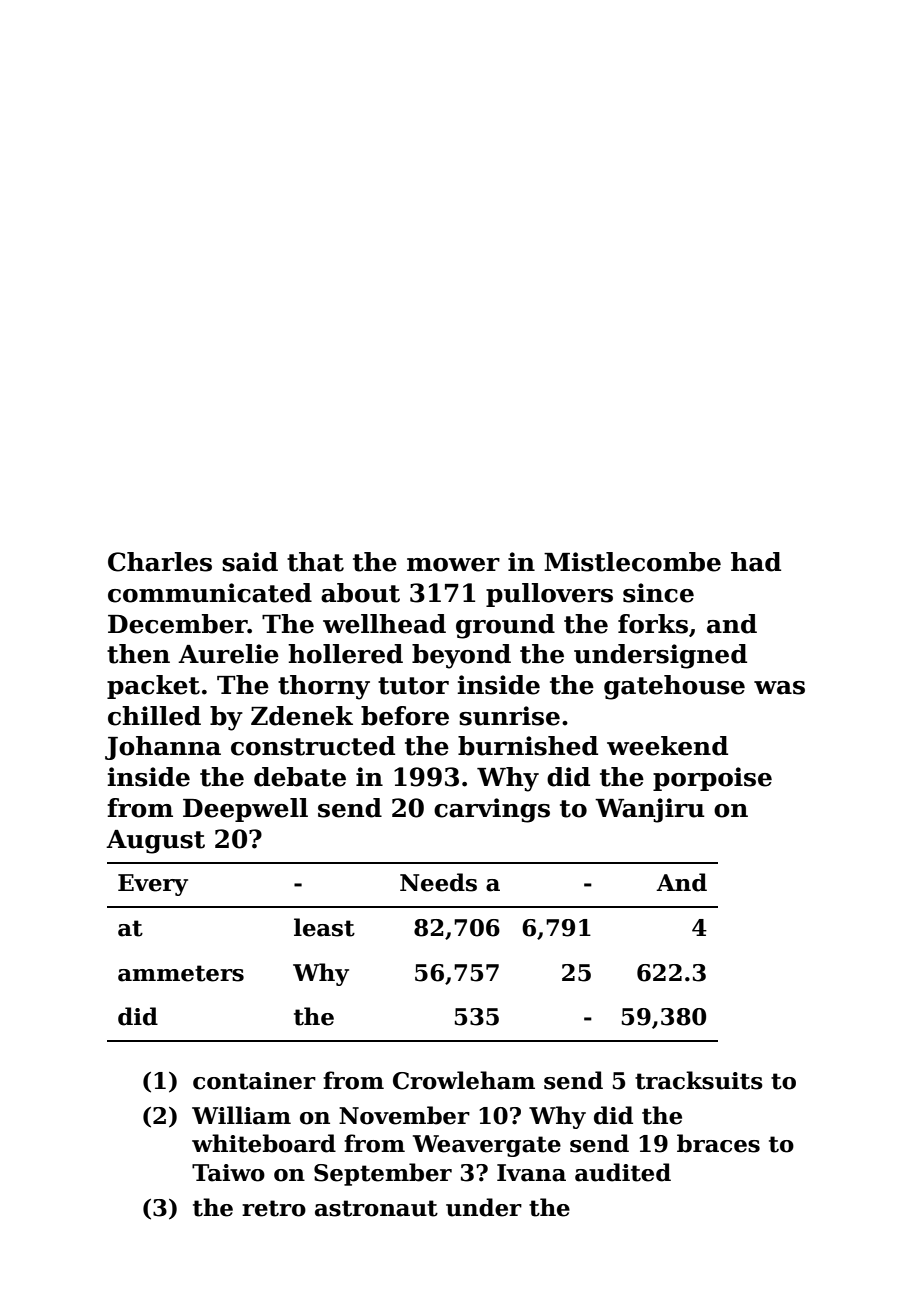 The image size is (924, 1311). What do you see at coordinates (264, 1143) in the screenshot?
I see `whiteboard` at bounding box center [264, 1143].
